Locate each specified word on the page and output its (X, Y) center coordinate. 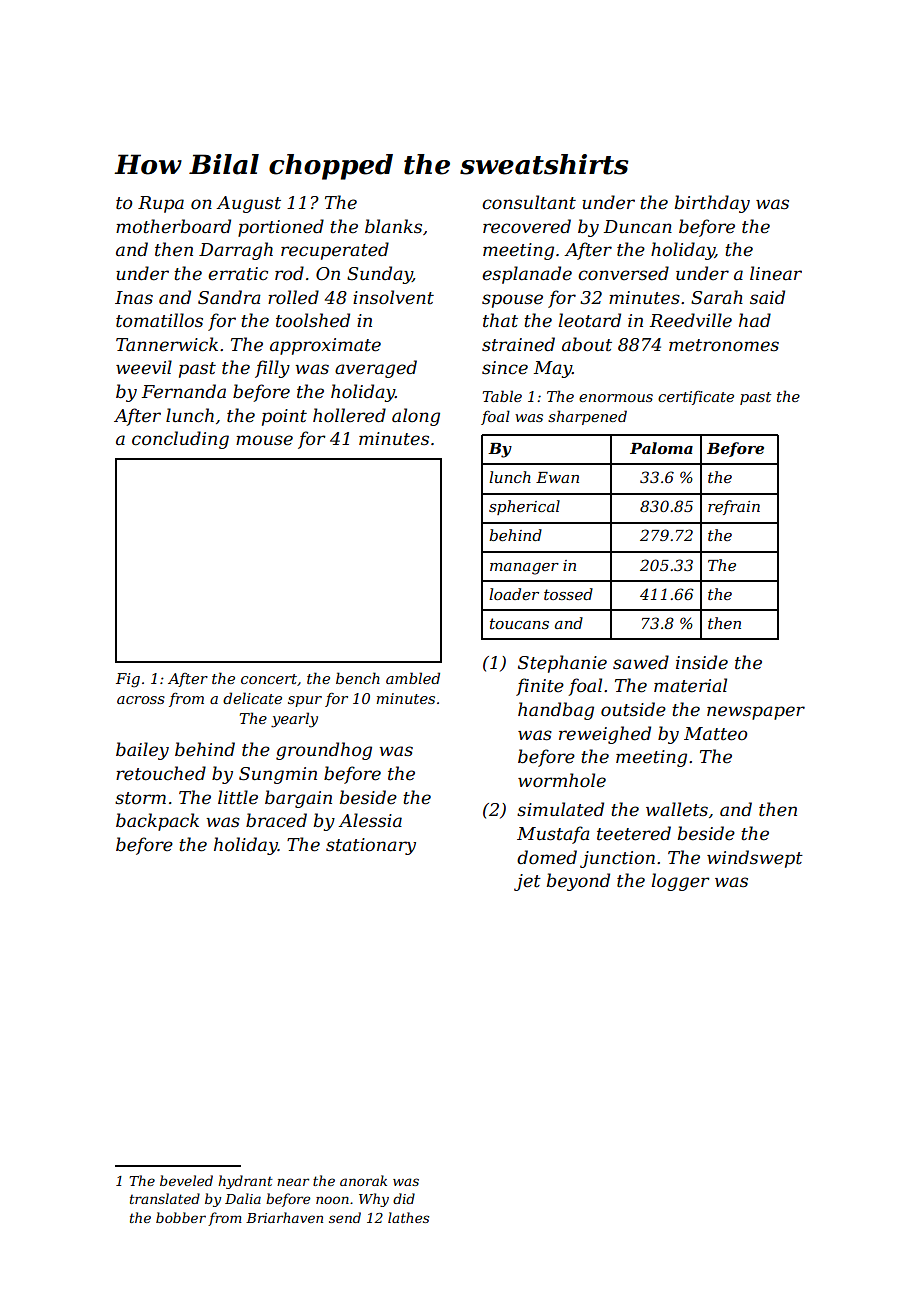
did (404, 1198)
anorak (363, 1180)
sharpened (587, 417)
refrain (734, 507)
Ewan (557, 477)
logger (680, 882)
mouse (264, 440)
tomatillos (159, 320)
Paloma (661, 448)
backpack (157, 822)
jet (527, 882)
